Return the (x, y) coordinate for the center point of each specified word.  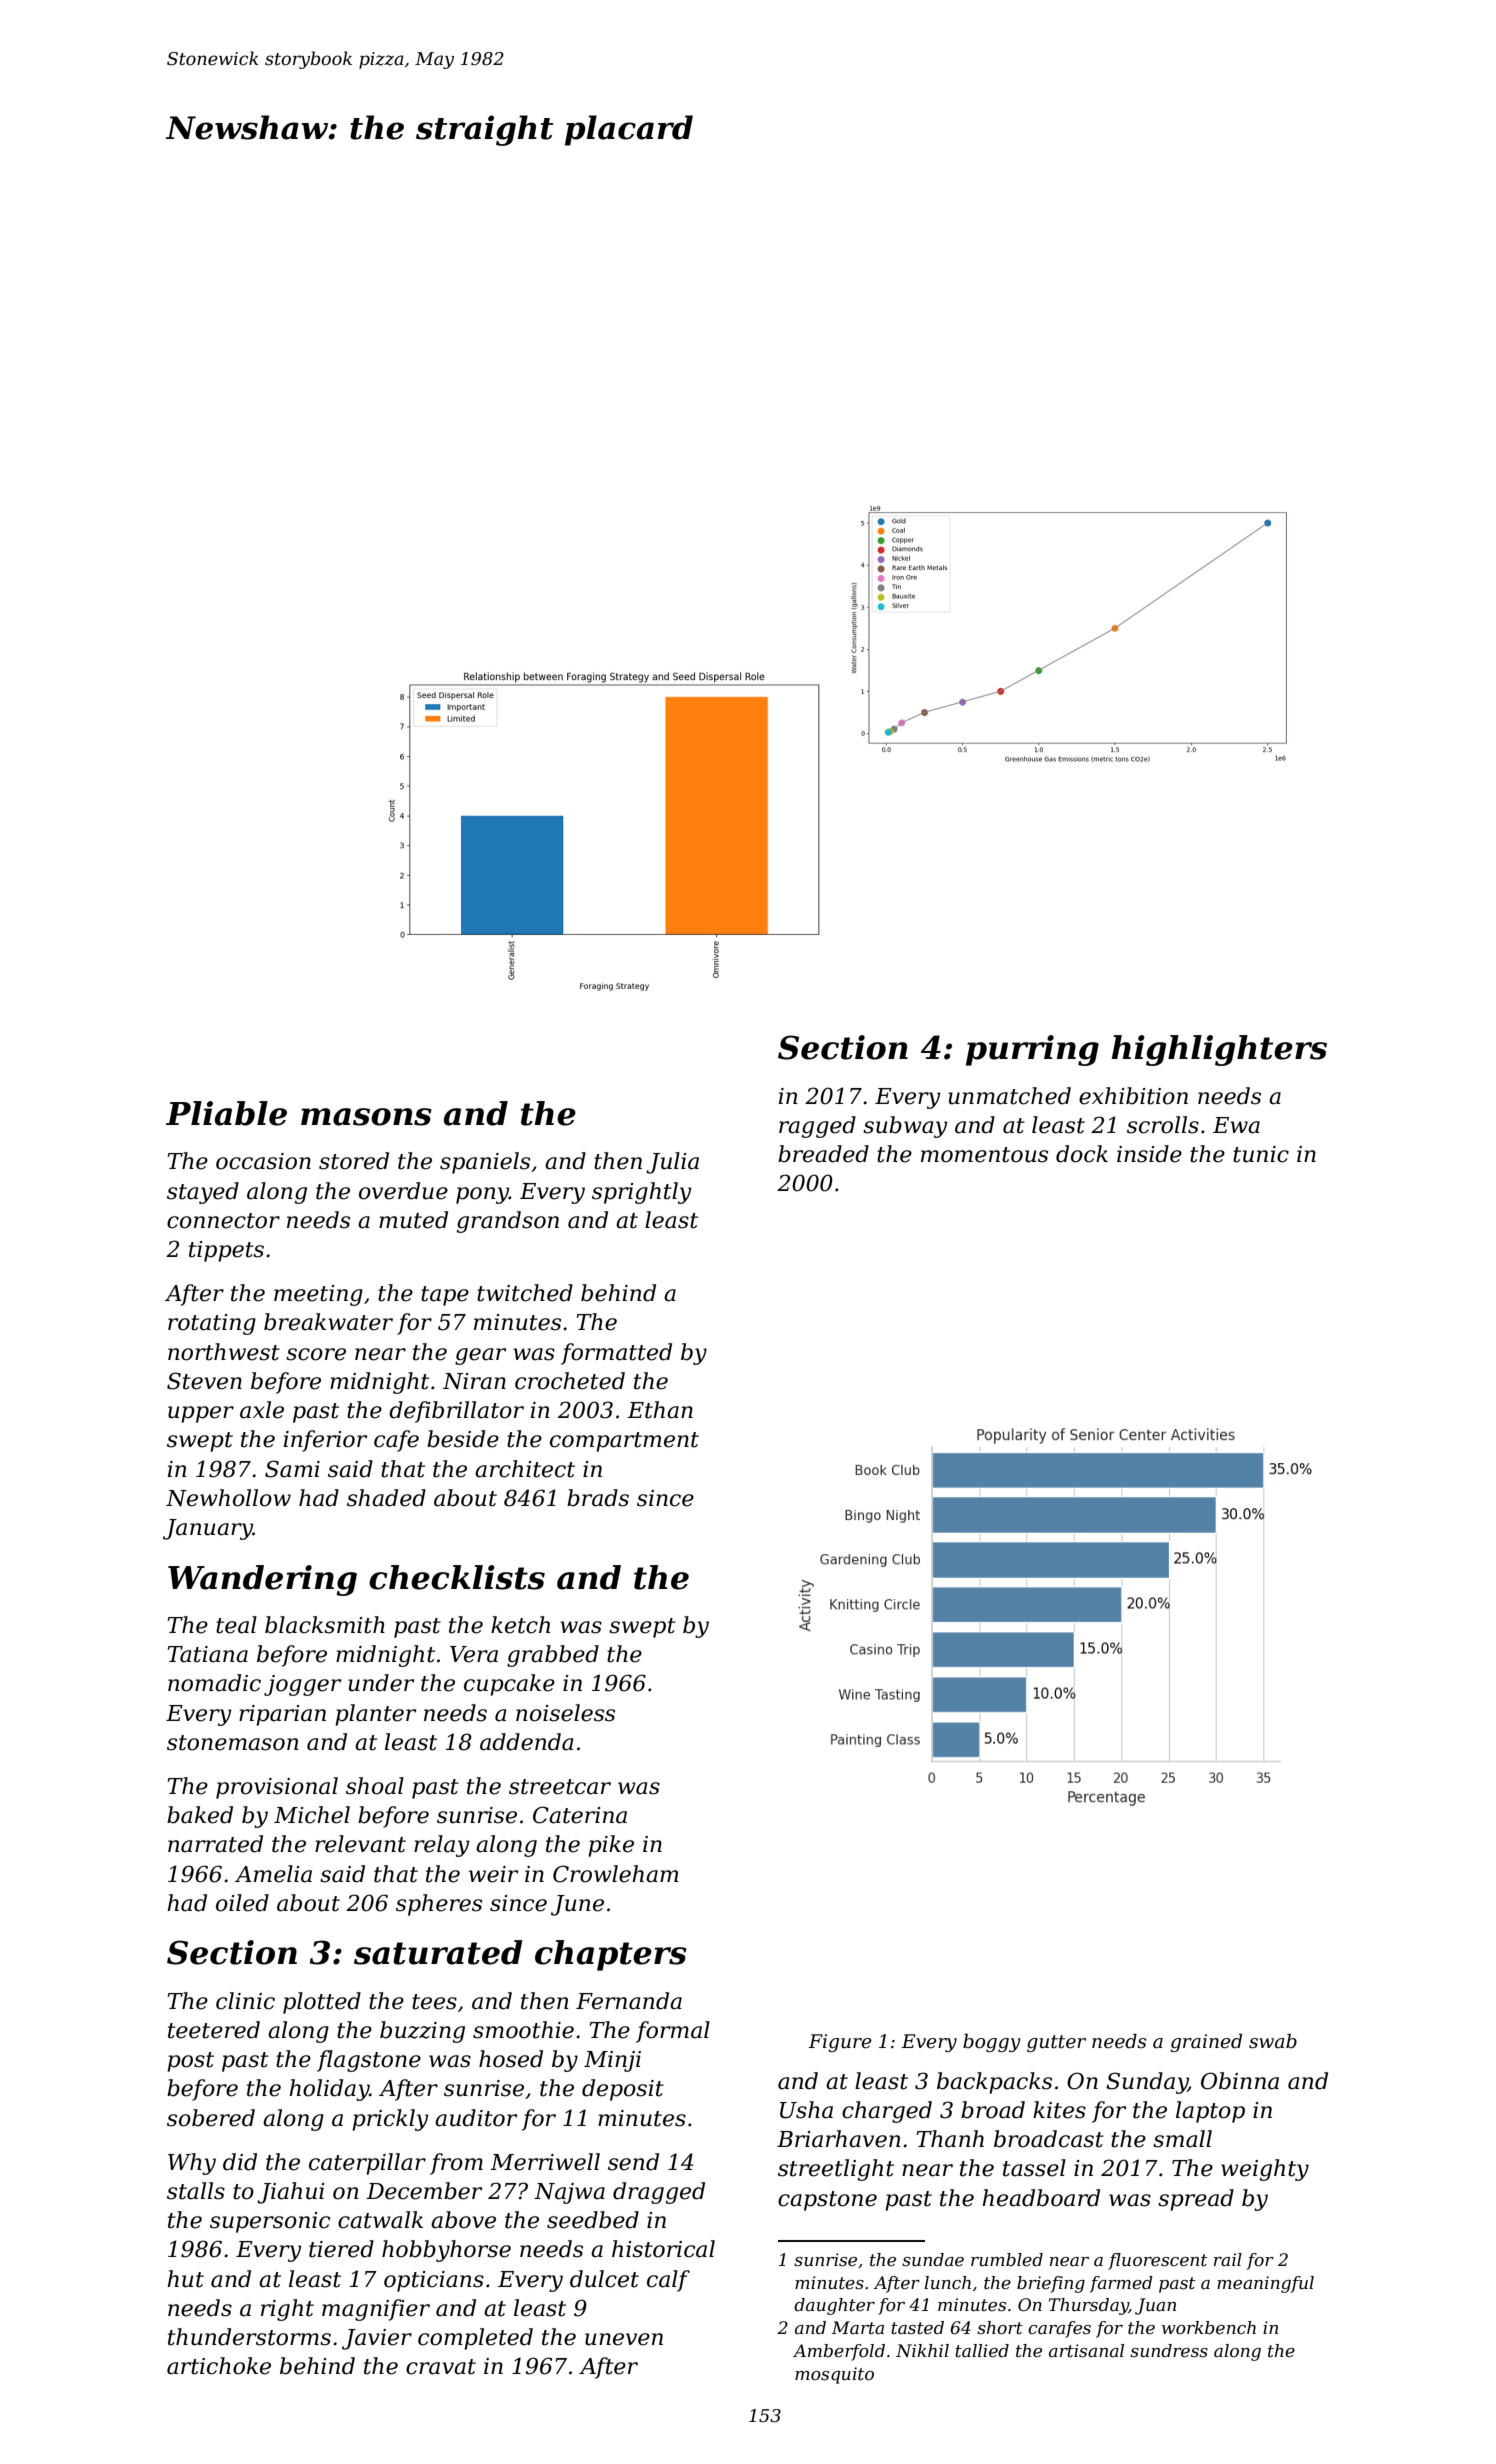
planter (375, 1715)
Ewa (1236, 1125)
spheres (439, 1905)
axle (262, 1410)
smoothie (523, 2030)
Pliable (226, 1113)
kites (1059, 2110)
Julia (672, 1163)
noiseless (565, 1713)
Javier (377, 2339)
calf (668, 2281)
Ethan (660, 1410)
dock (1082, 1154)
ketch (520, 1625)
